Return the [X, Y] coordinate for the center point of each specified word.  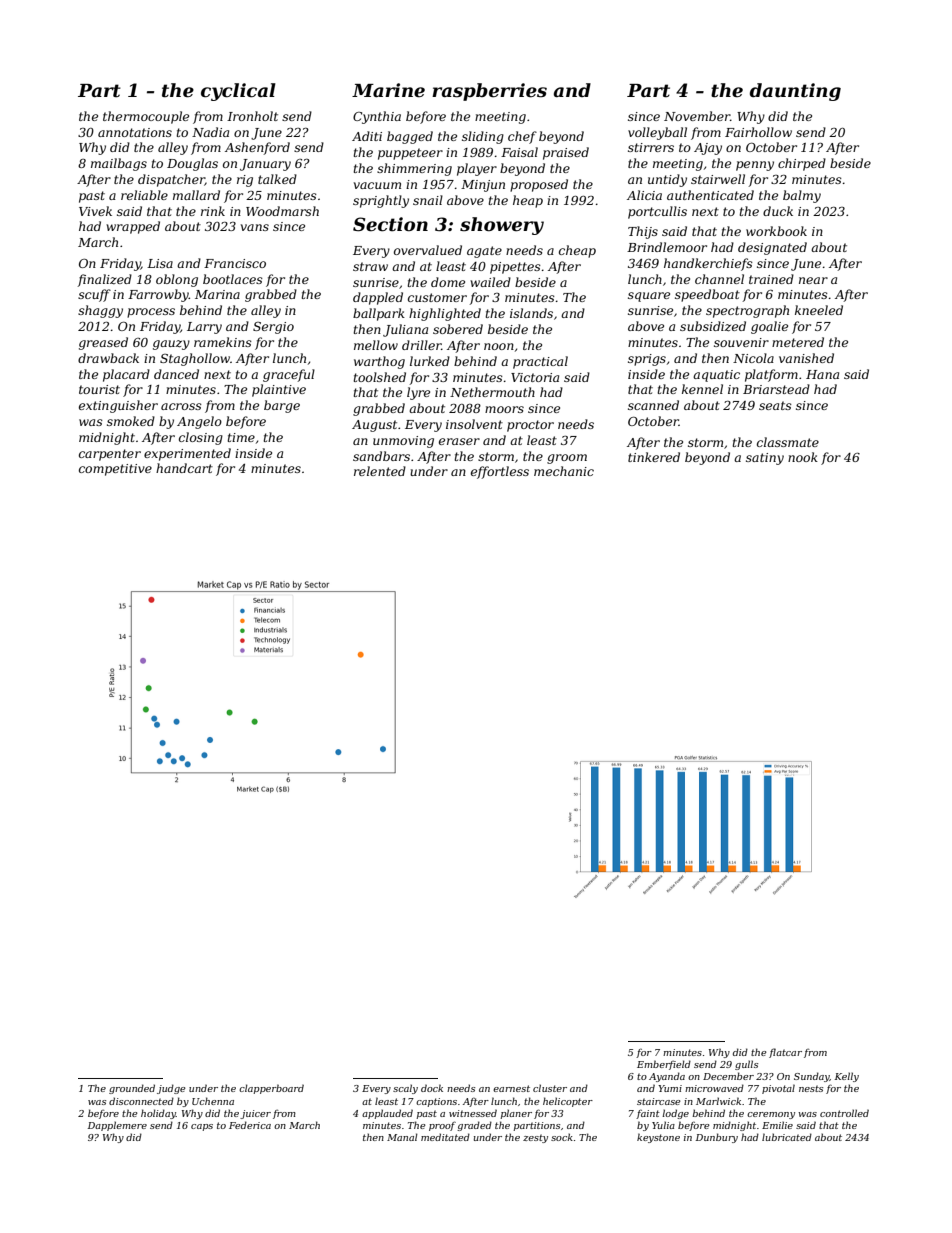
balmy [802, 196]
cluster [550, 1088]
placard [126, 375]
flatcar [785, 1053]
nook [803, 457]
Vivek [95, 211]
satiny [765, 459]
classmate [788, 442]
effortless [500, 472]
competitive [115, 470]
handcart [184, 468]
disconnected [141, 1101]
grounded [132, 1089]
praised [566, 153]
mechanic [564, 471]
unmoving [403, 442]
